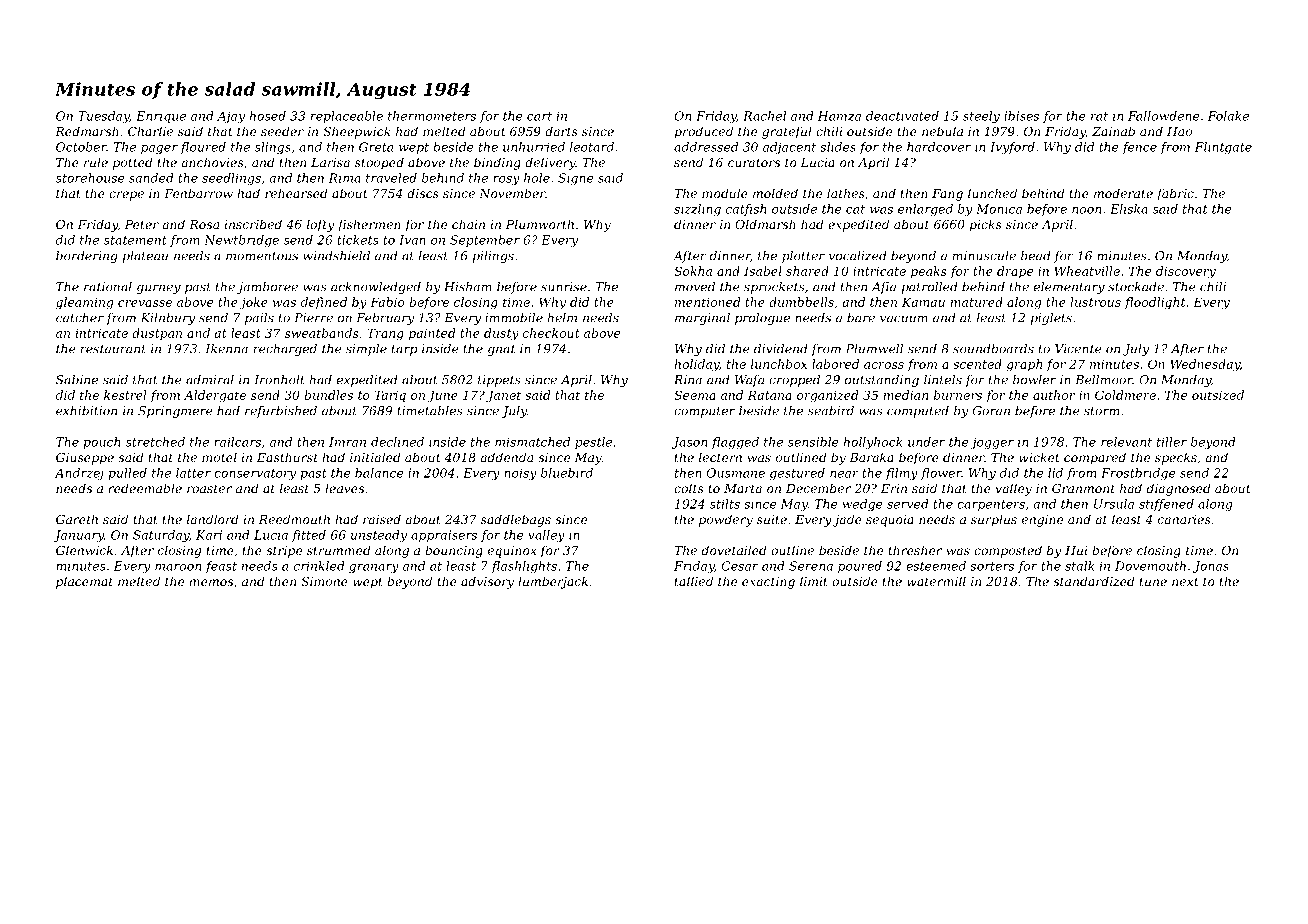  I want to click on dovetailed, so click(734, 550).
